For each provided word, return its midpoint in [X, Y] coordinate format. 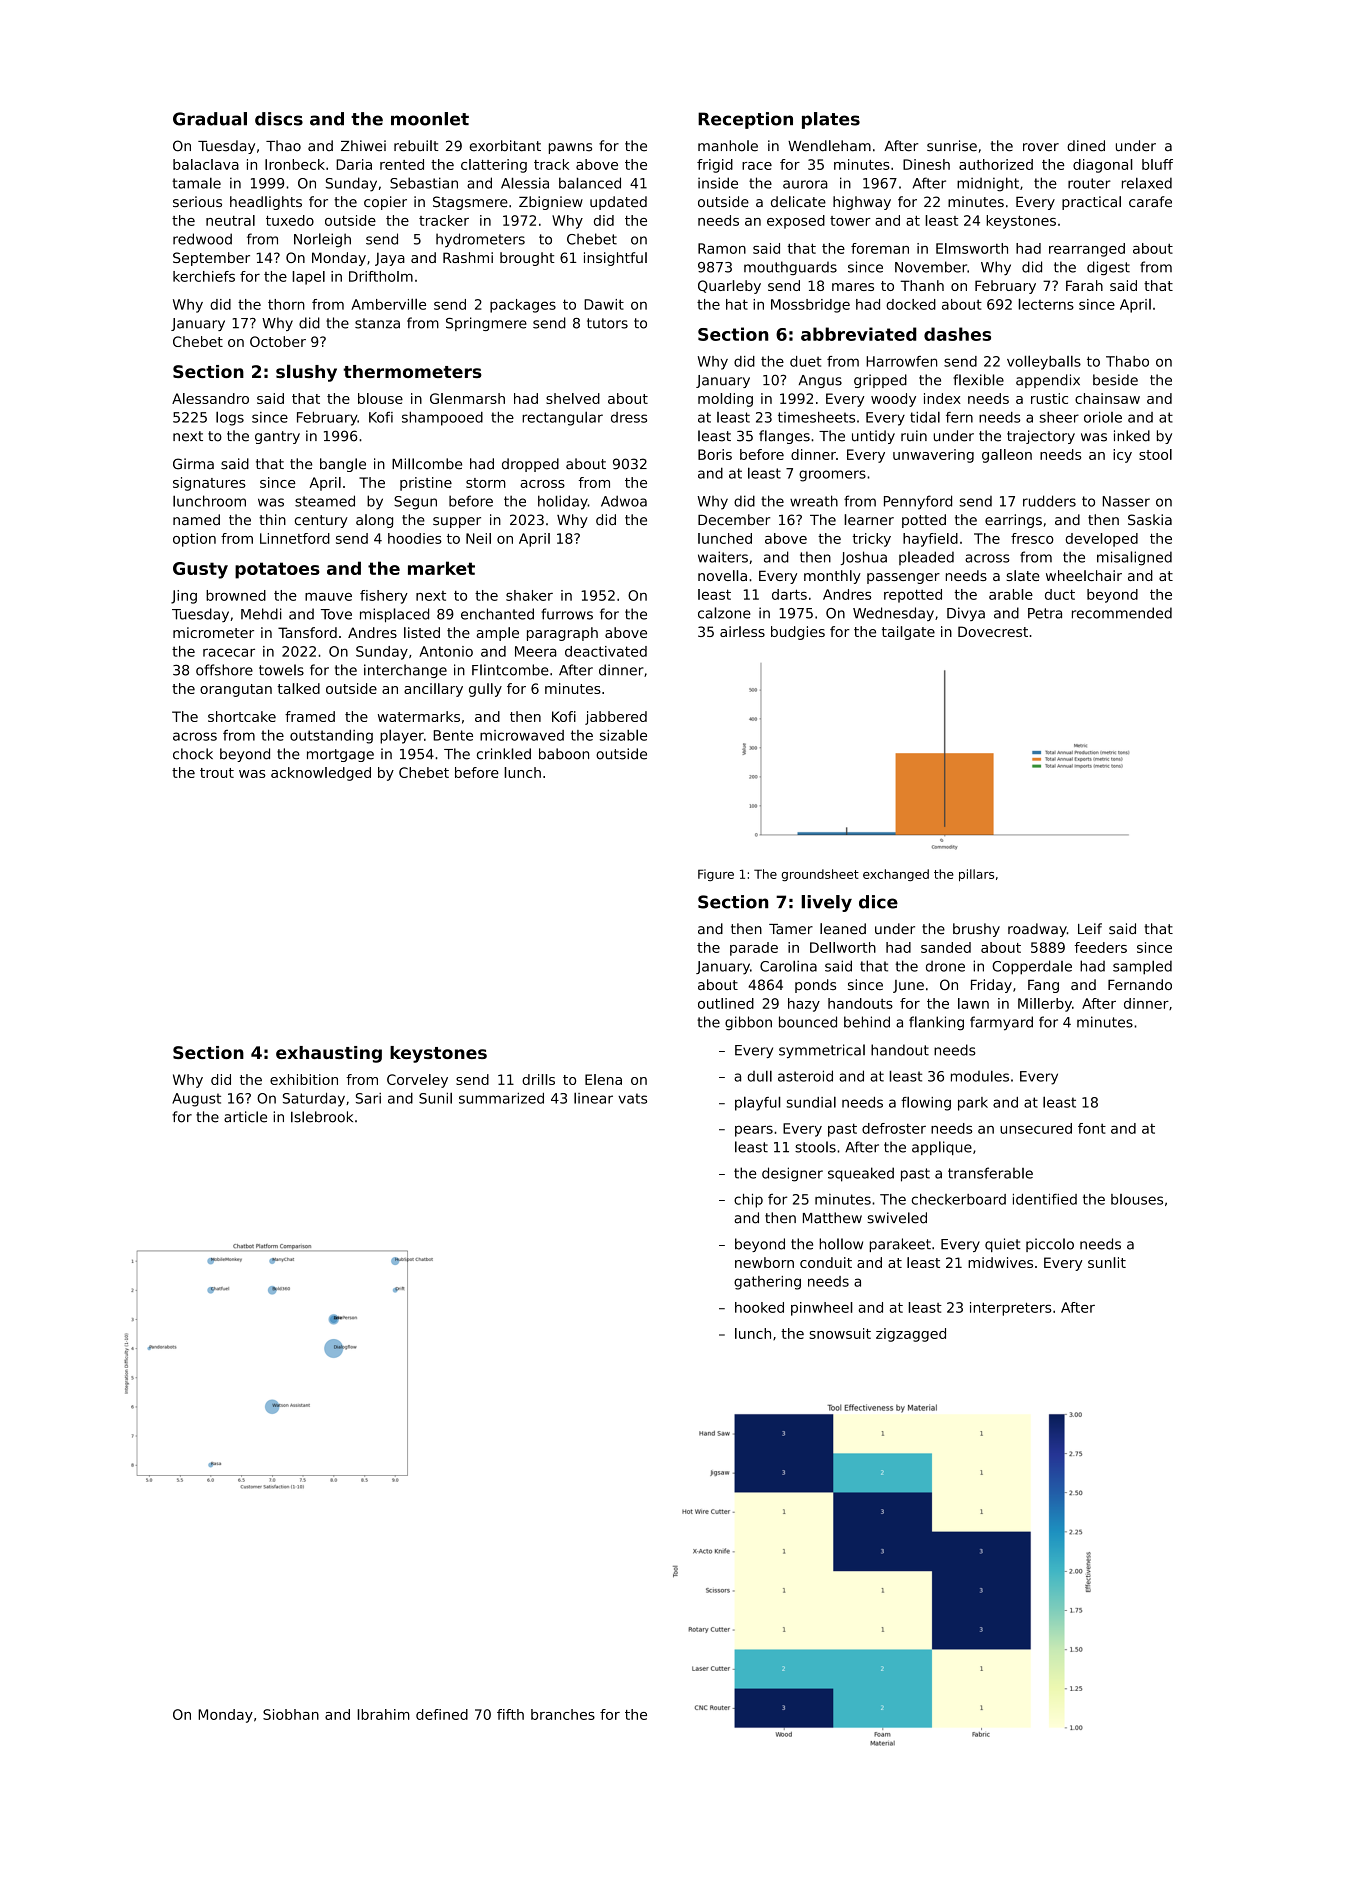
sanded [946, 947]
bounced [808, 1022]
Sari [368, 1098]
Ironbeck [295, 164]
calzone [724, 613]
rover [1041, 147]
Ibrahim [383, 1714]
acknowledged [321, 774]
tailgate [908, 633]
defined [442, 1714]
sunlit [1107, 1262]
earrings [1013, 521]
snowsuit [840, 1333]
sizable [623, 735]
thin [272, 519]
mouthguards [790, 268]
